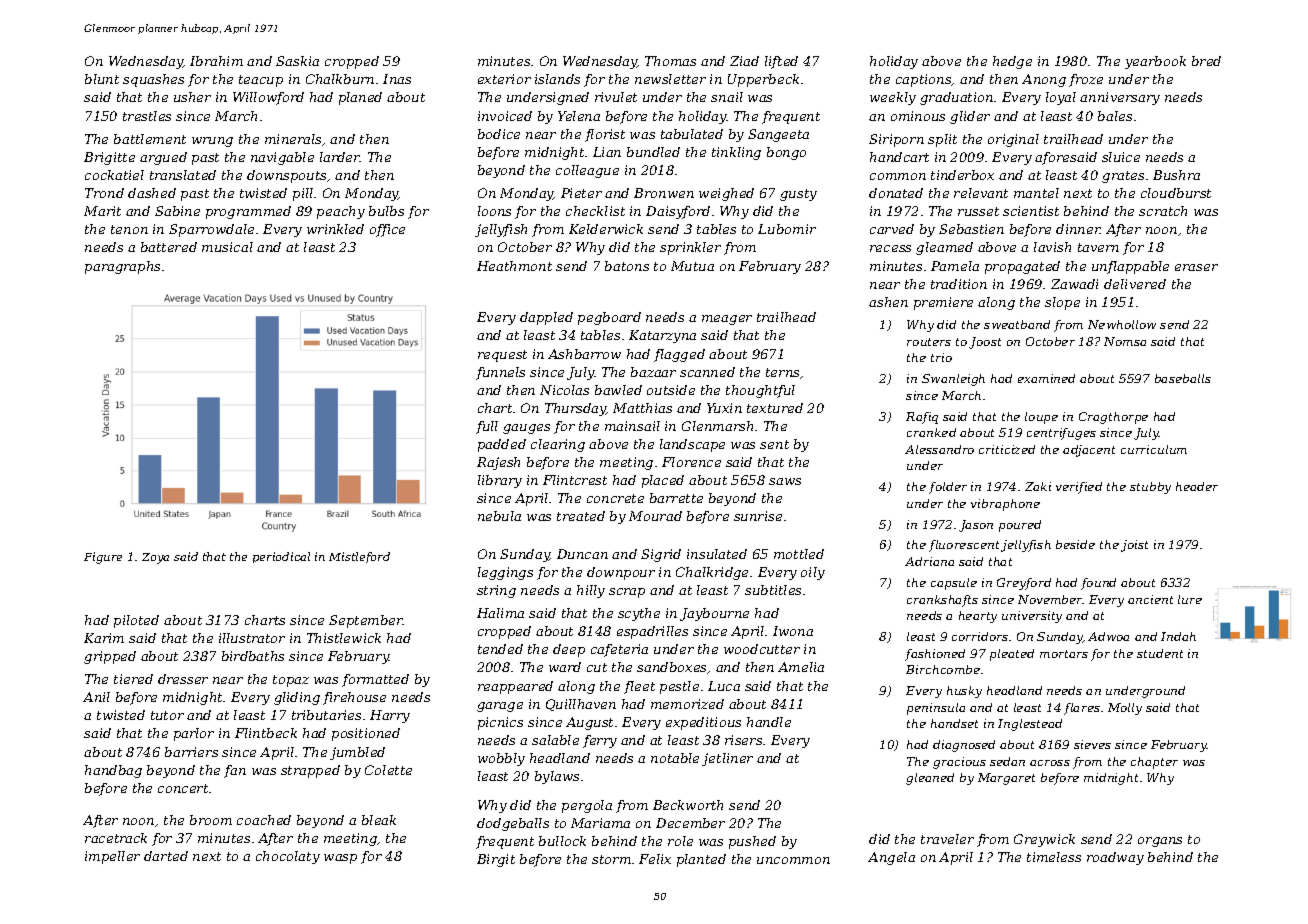 This screenshot has width=1308, height=924. Describe the element at coordinates (340, 859) in the screenshot. I see `wasp` at that location.
